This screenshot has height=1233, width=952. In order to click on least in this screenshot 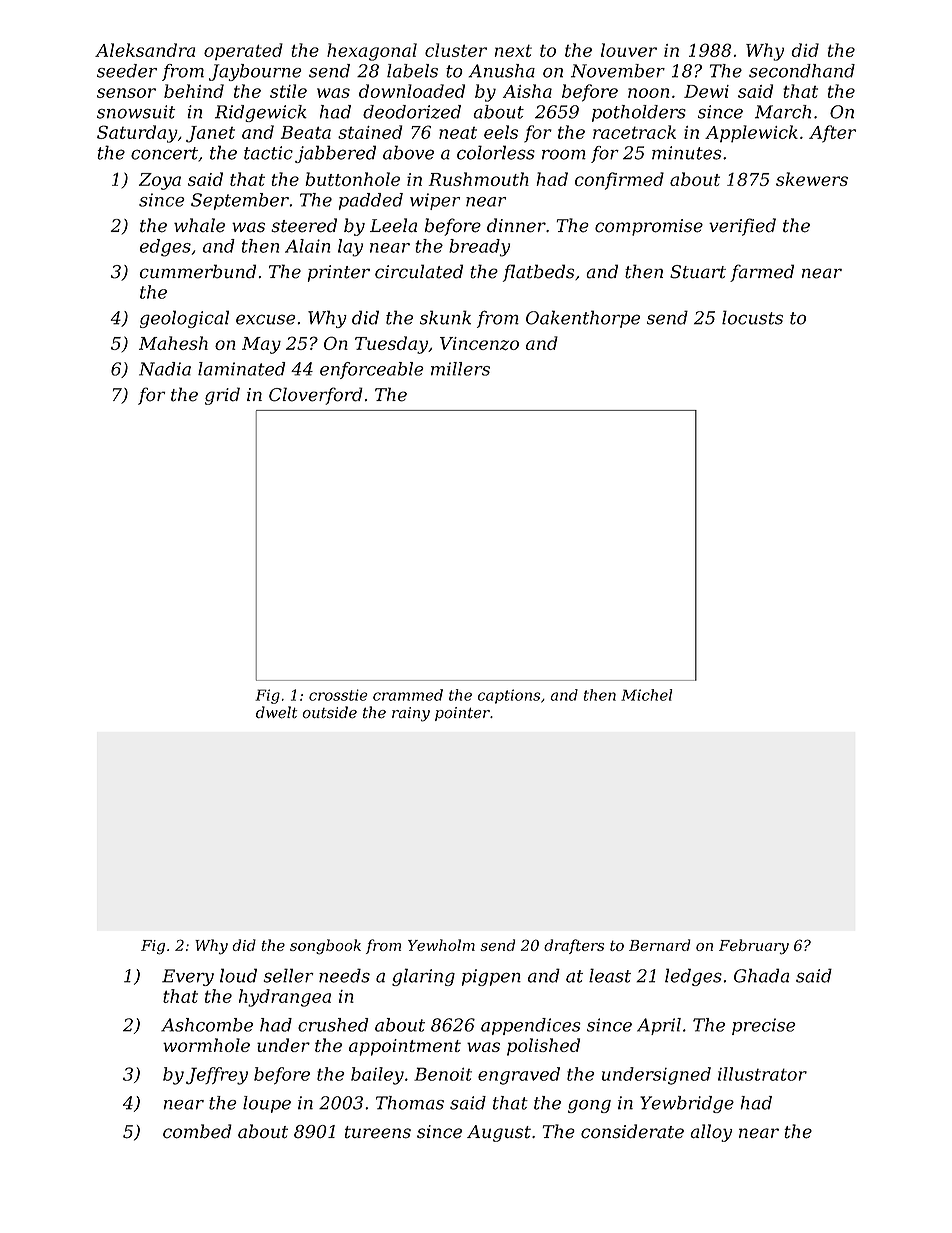, I will do `click(610, 975)`.
